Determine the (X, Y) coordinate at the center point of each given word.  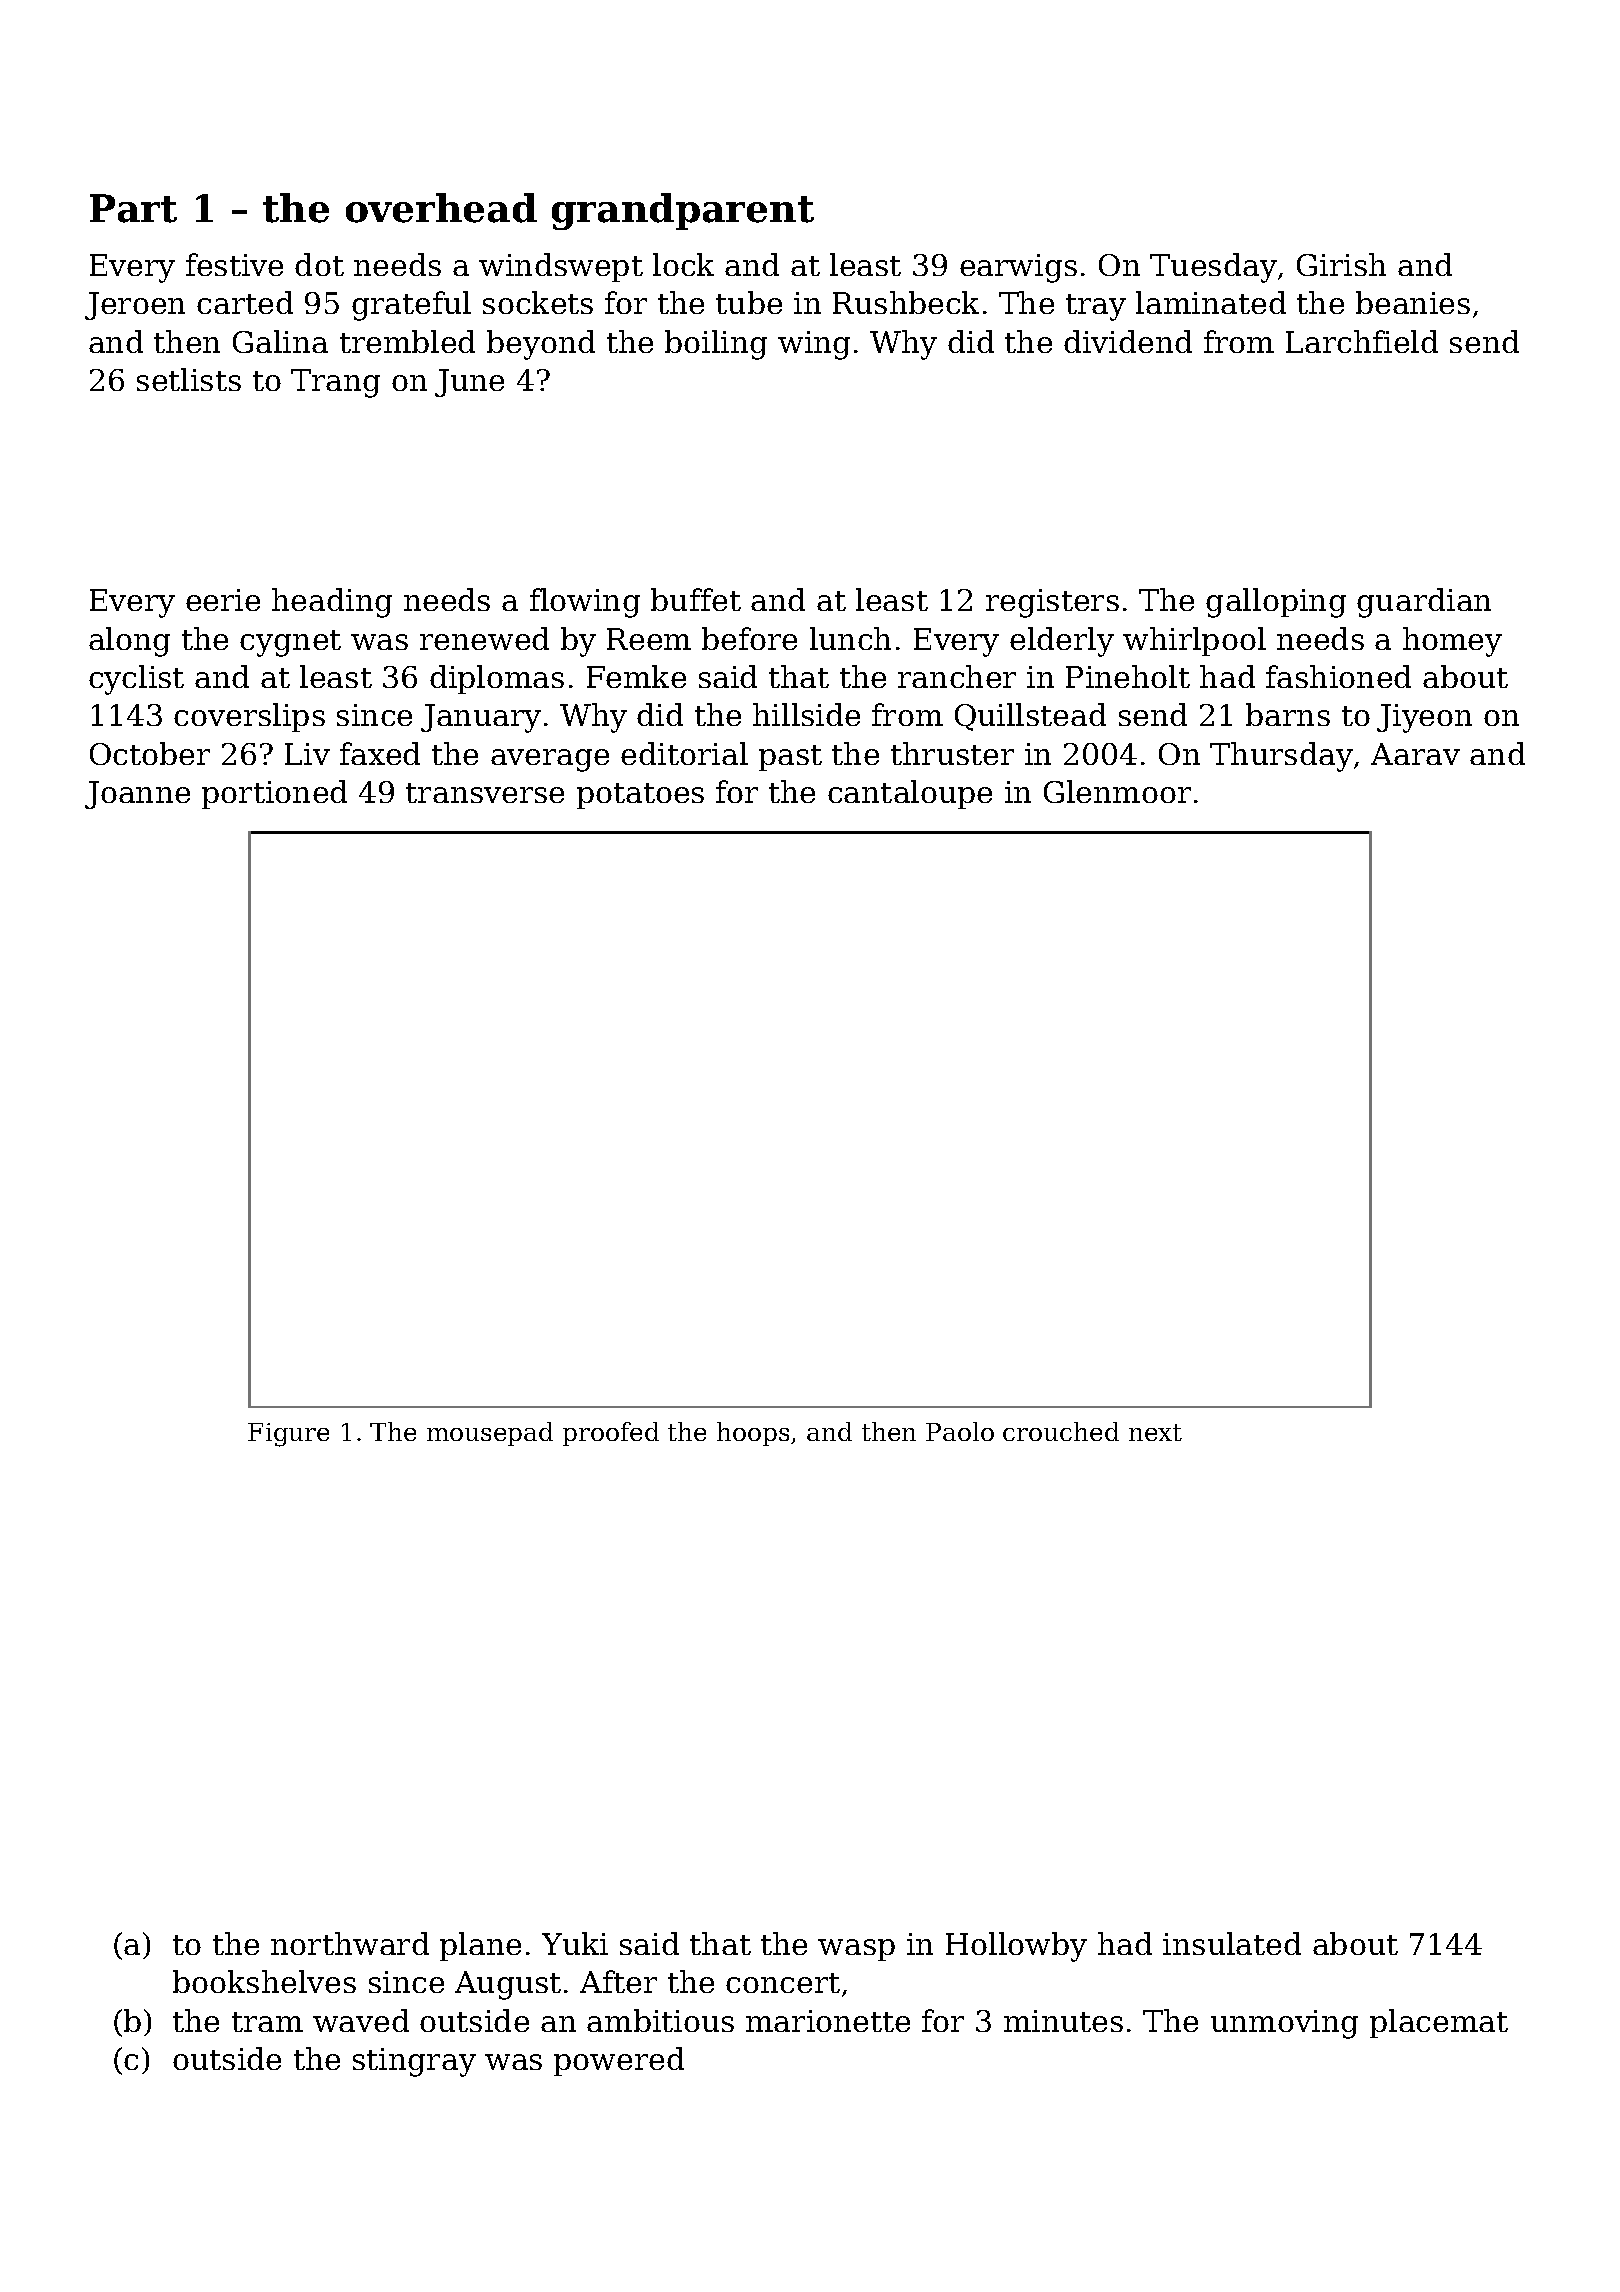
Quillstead (1030, 717)
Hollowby (1016, 1947)
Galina (280, 341)
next (1155, 1432)
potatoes (640, 796)
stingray (414, 2062)
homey (1452, 642)
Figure (288, 1435)
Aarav (1415, 754)
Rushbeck (906, 302)
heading (332, 603)
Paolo (960, 1431)
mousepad (490, 1434)
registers (1052, 603)
